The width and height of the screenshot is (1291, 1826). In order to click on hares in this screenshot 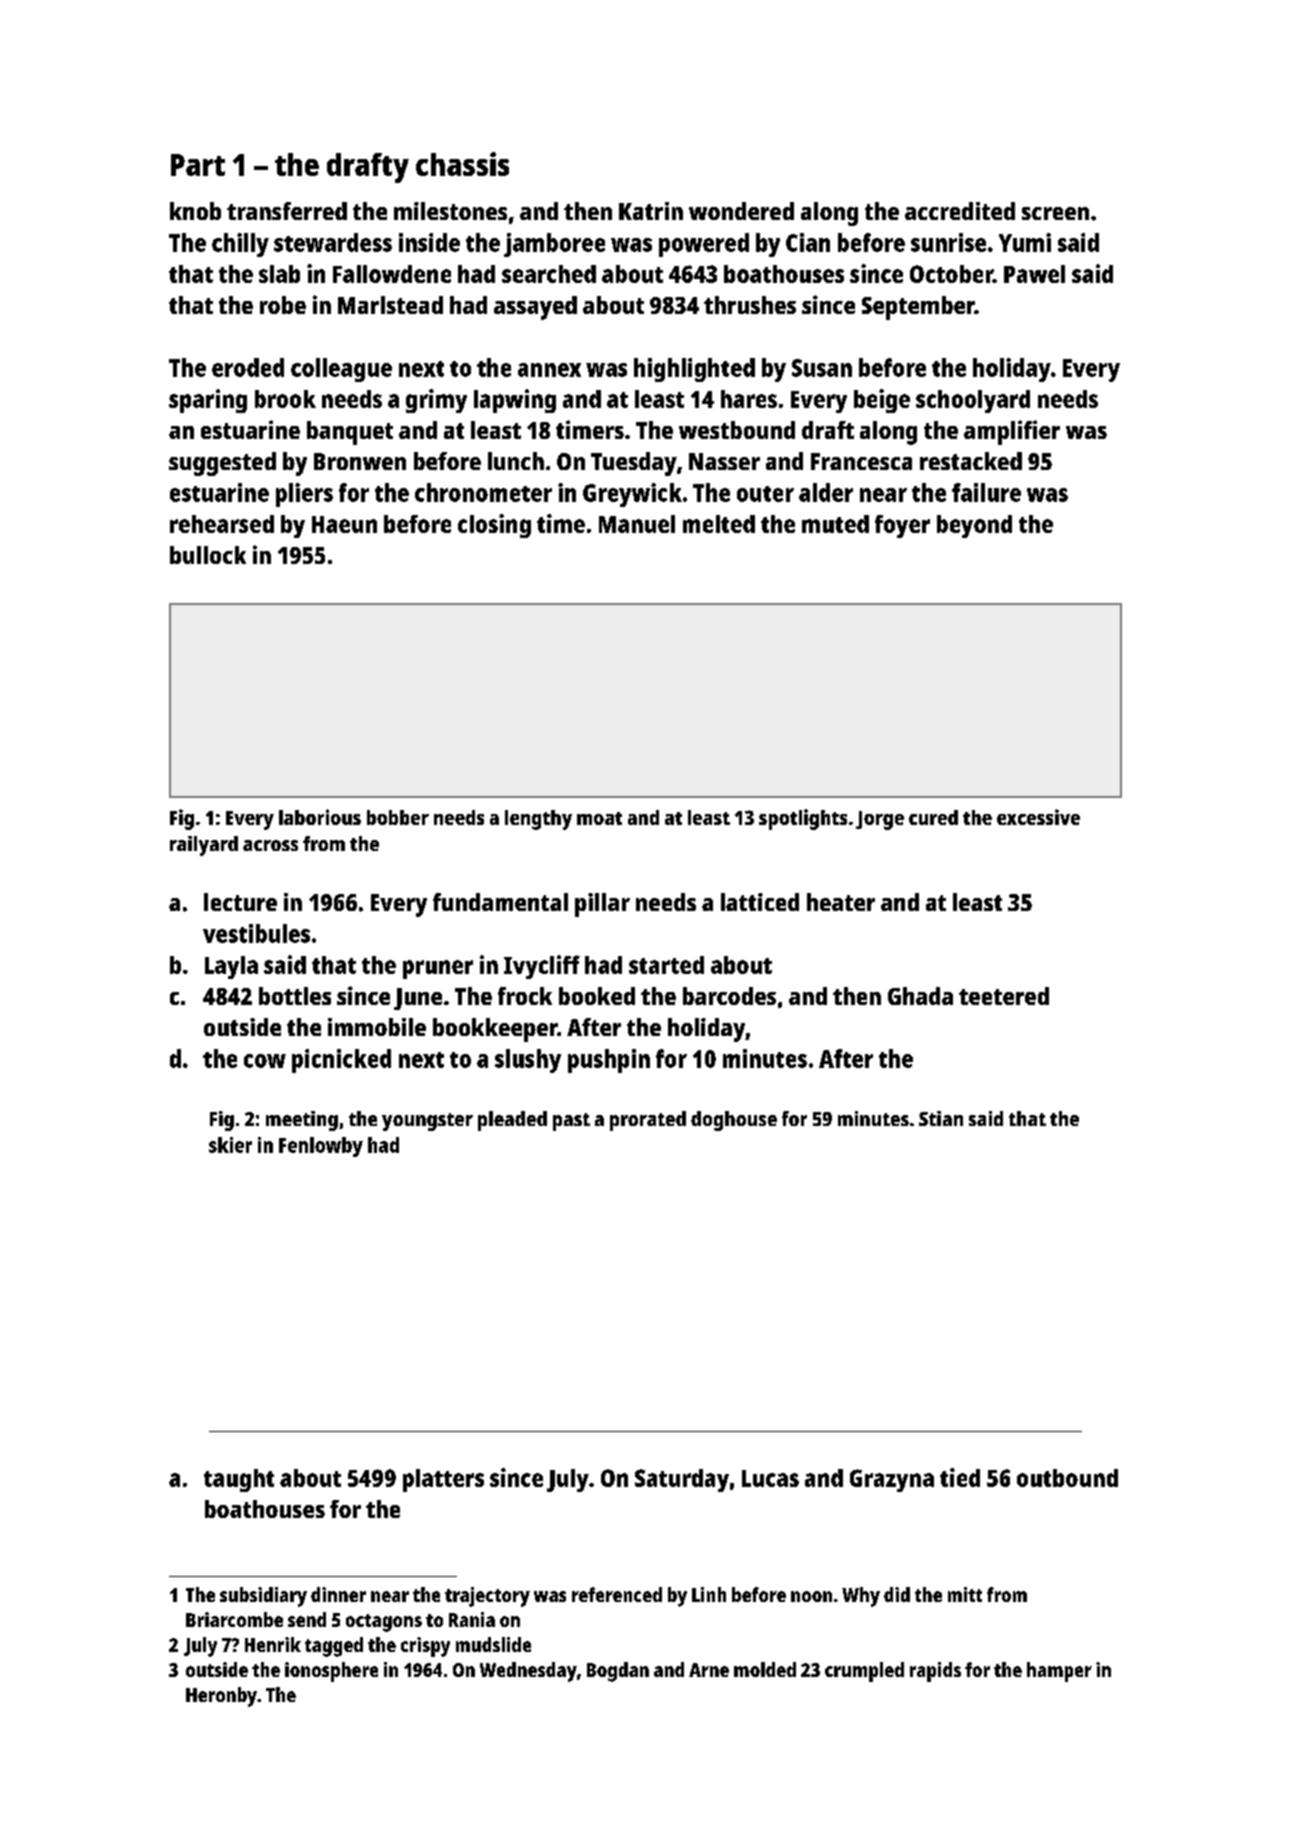, I will do `click(749, 399)`.
